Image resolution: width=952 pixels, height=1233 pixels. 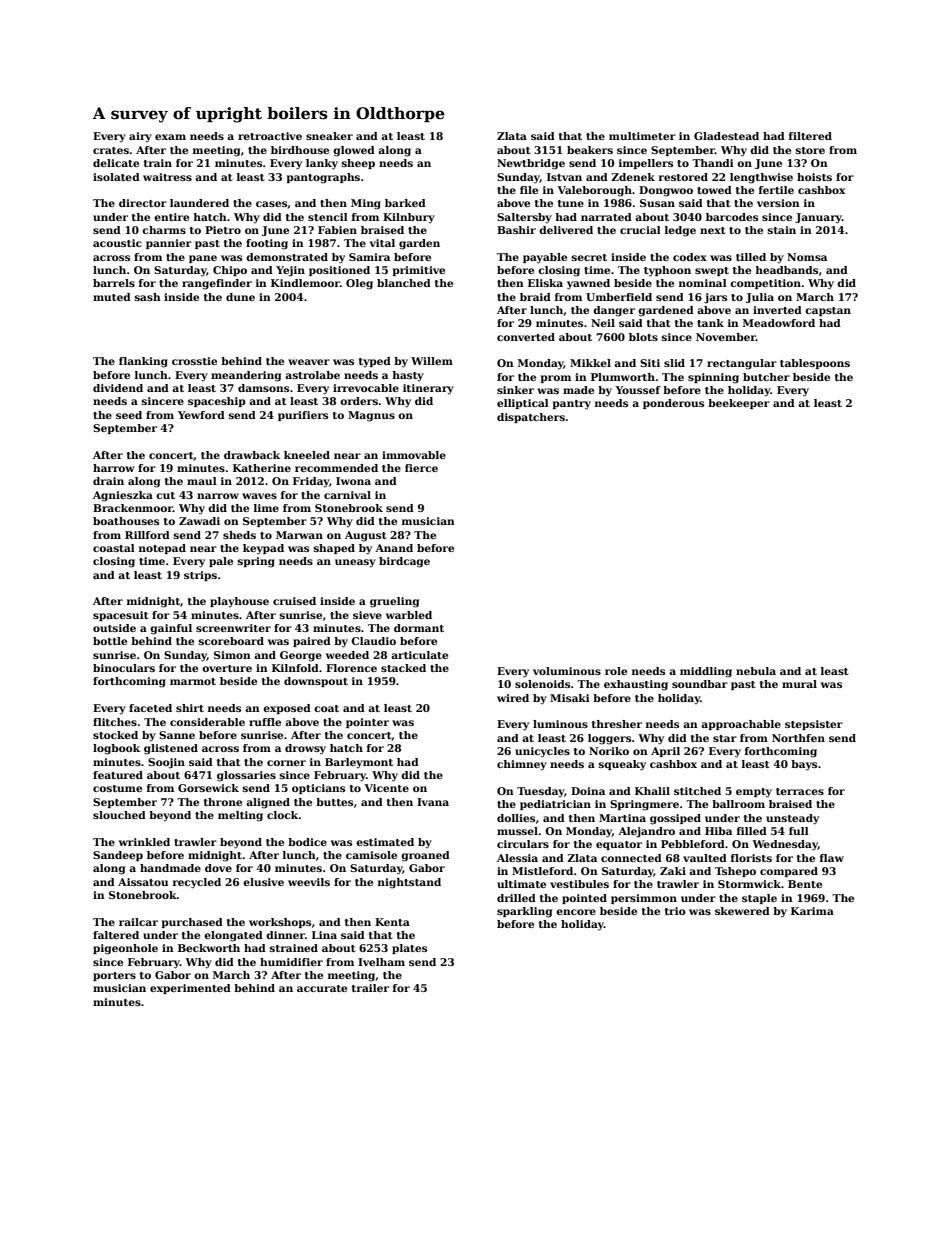 What do you see at coordinates (305, 749) in the document?
I see `drowsy` at bounding box center [305, 749].
